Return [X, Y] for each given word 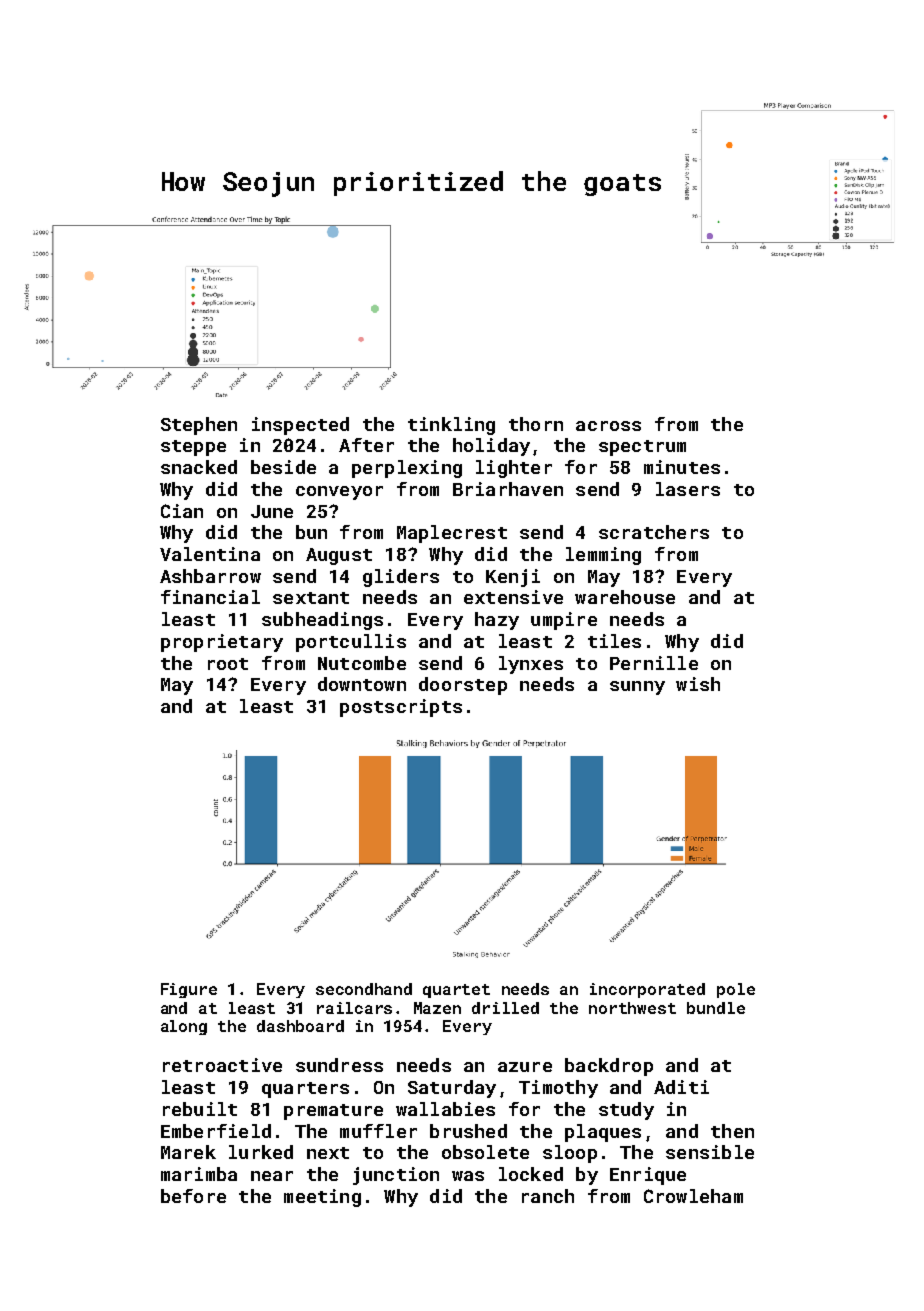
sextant [311, 598]
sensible [710, 1152]
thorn [536, 424]
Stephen [199, 426]
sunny [637, 688]
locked [531, 1174]
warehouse [625, 597]
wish [698, 684]
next [328, 1153]
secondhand [364, 989]
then [732, 1131]
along [184, 1027]
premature [333, 1112]
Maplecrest [452, 534]
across [608, 426]
